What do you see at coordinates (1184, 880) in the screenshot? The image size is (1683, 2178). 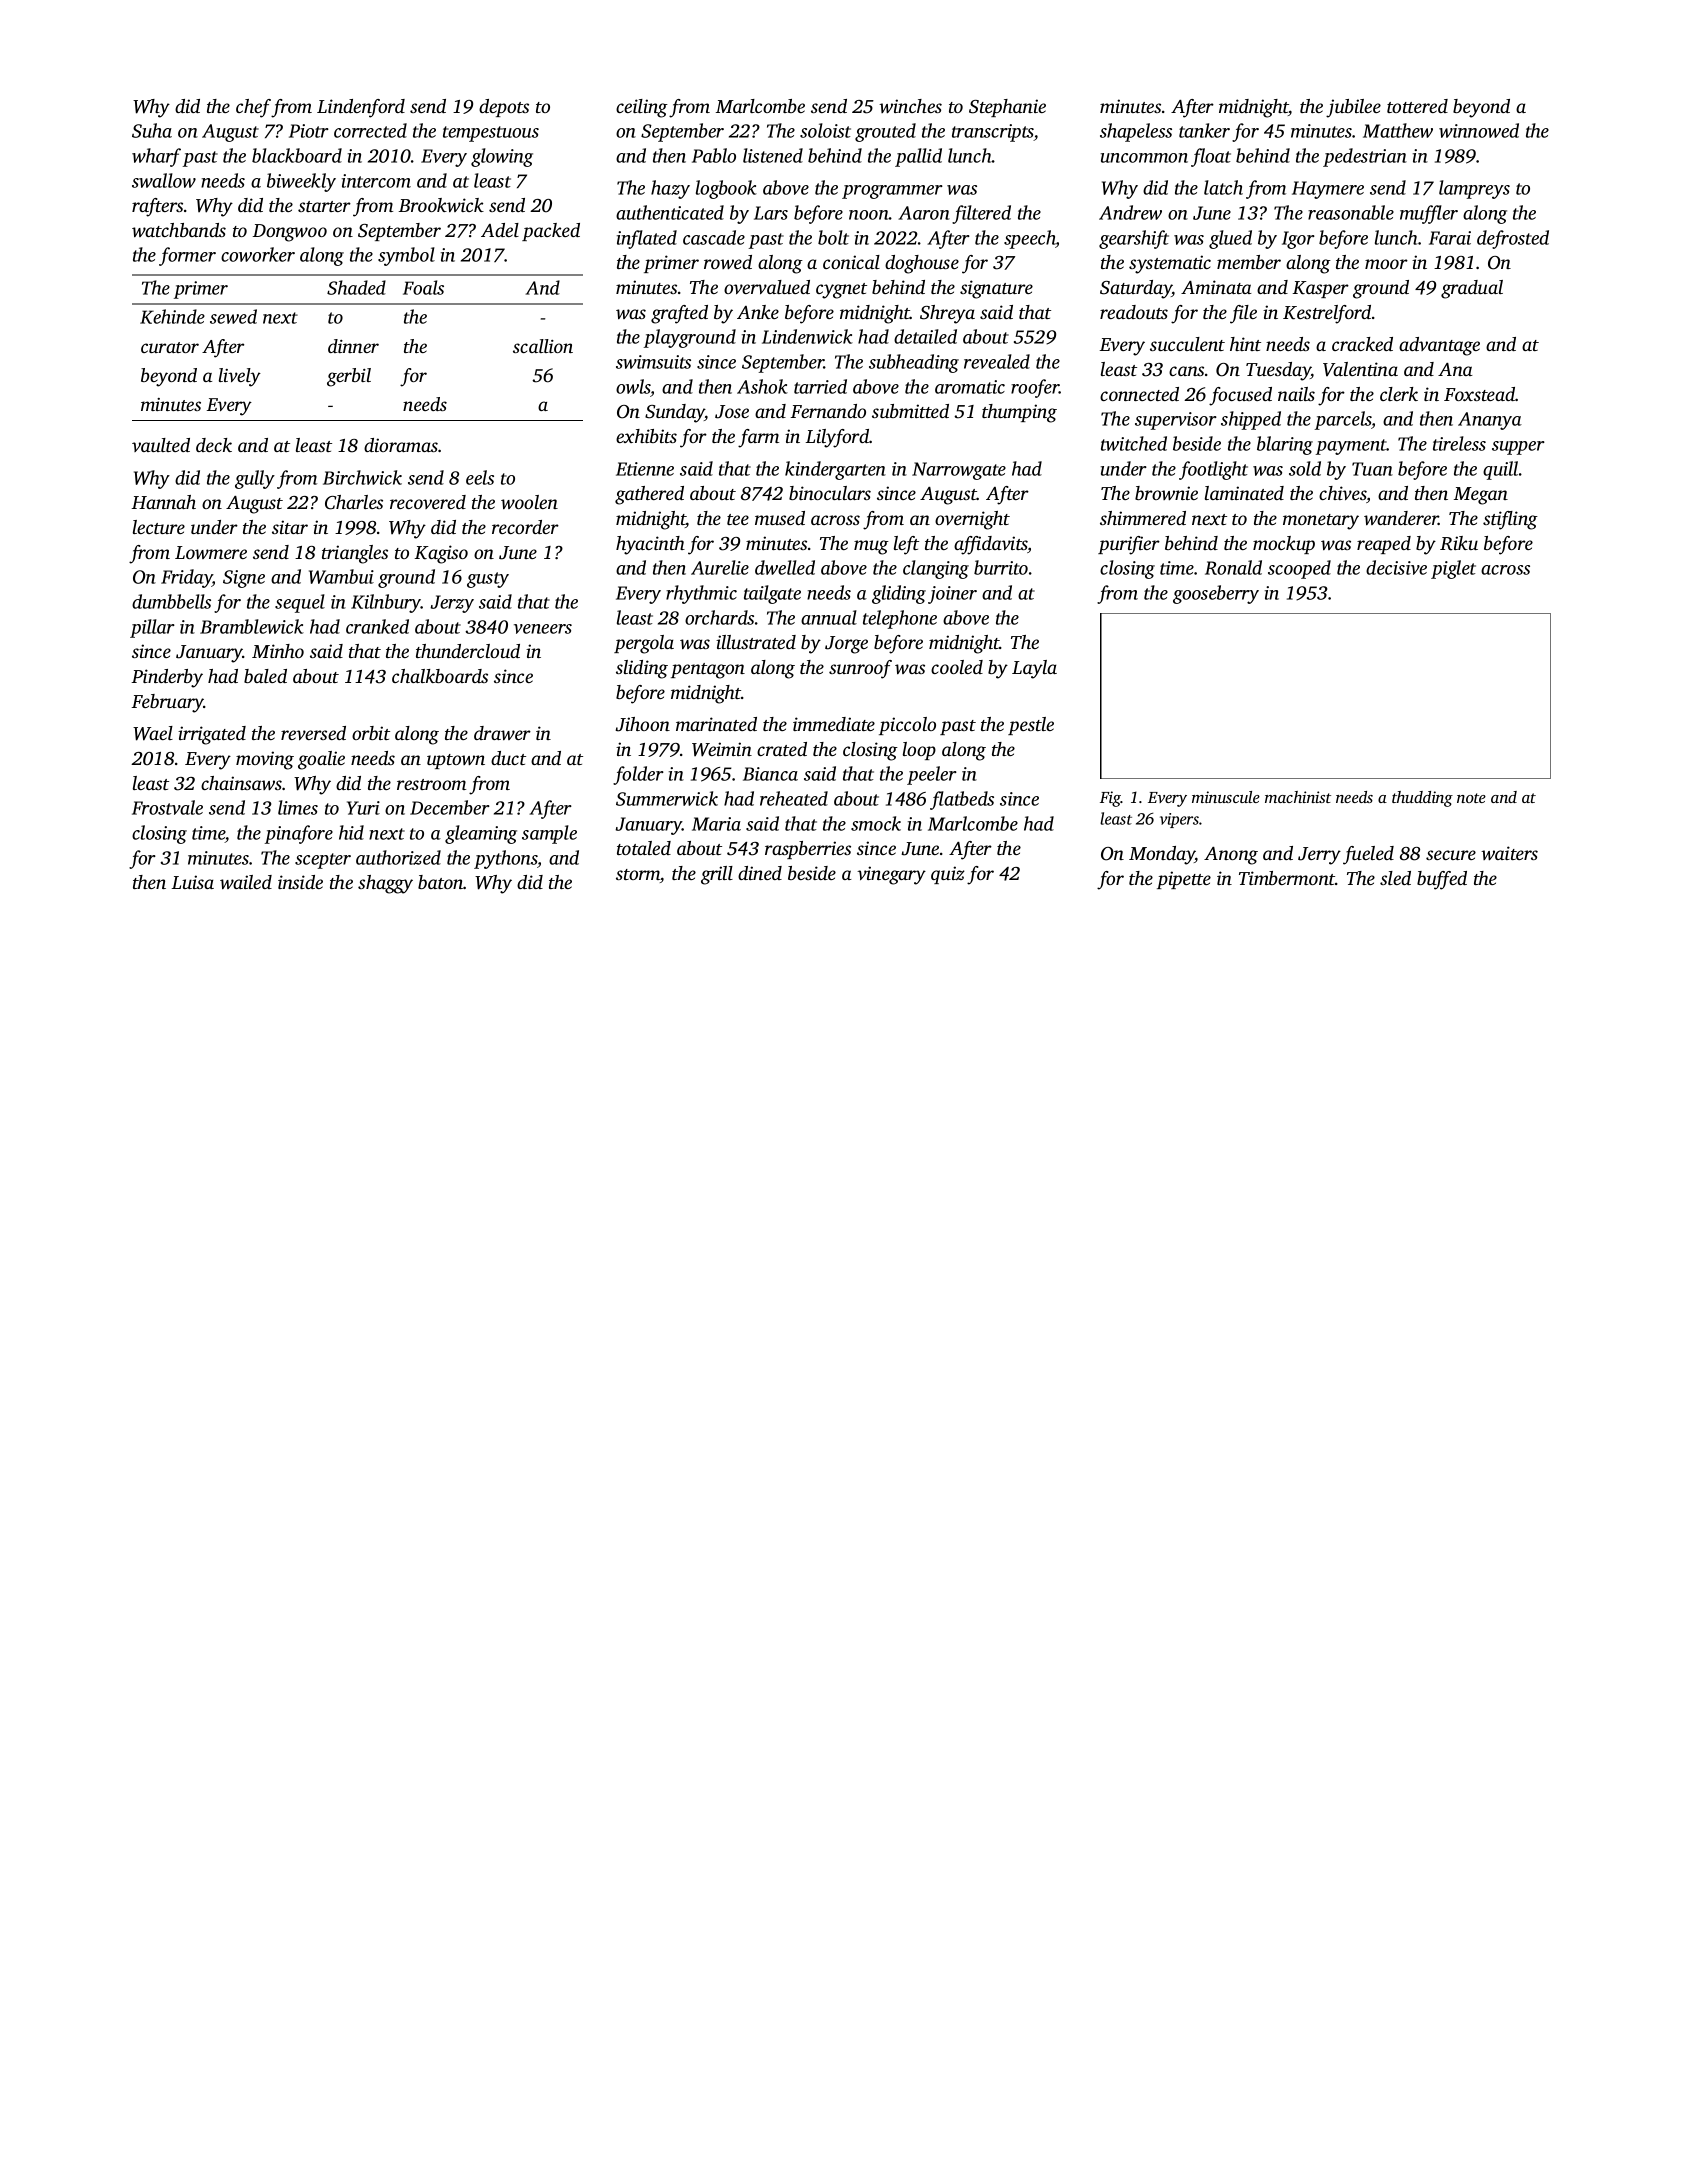 I see `pipette` at bounding box center [1184, 880].
